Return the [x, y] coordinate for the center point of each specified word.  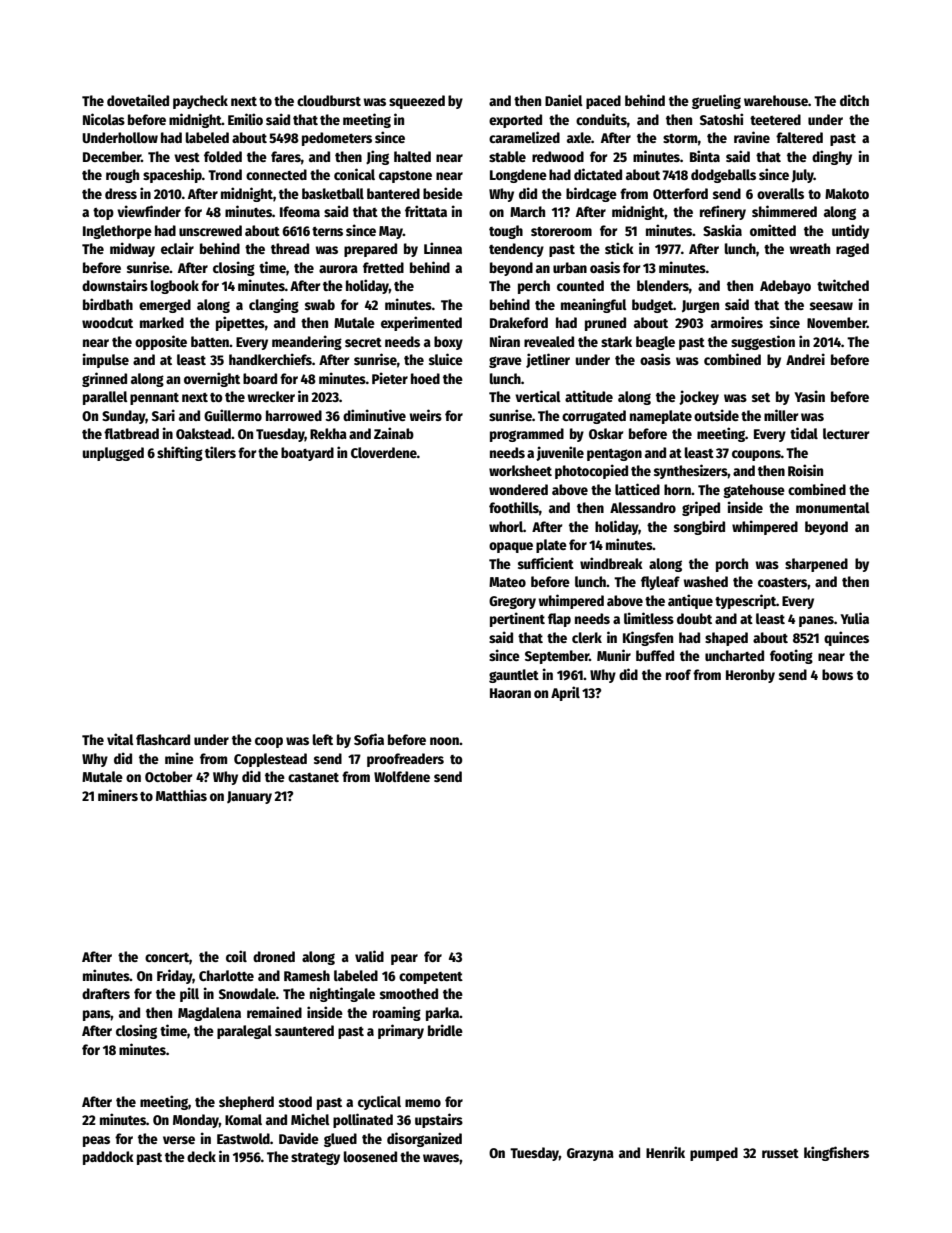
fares [286, 156]
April [565, 693]
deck [201, 1156]
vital [120, 739]
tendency [516, 250]
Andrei [805, 359]
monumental [833, 507]
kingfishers [836, 1153]
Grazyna [590, 1154]
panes [816, 621]
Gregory [512, 602]
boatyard [307, 454]
